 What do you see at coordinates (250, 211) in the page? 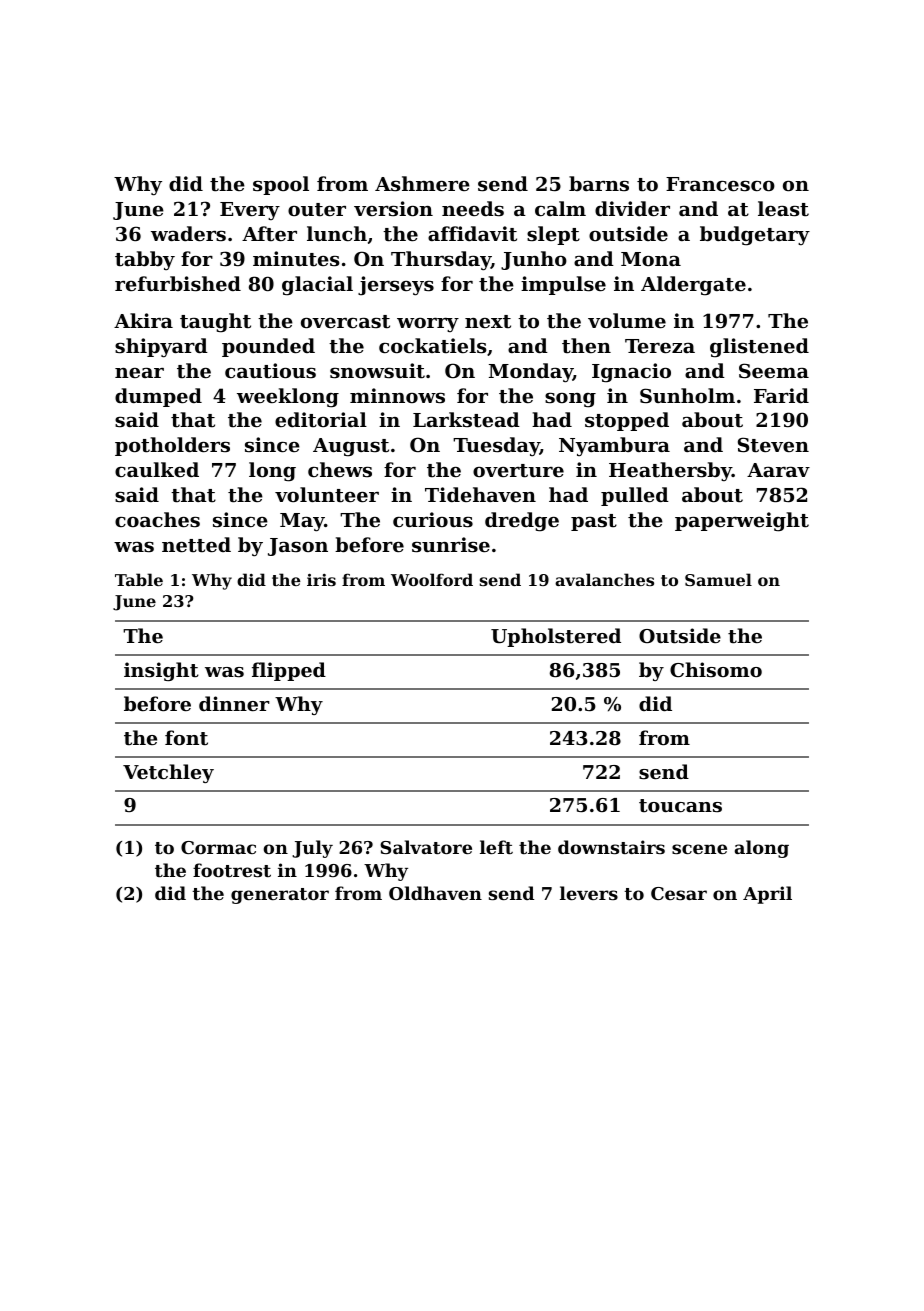
I see `Every` at bounding box center [250, 211].
